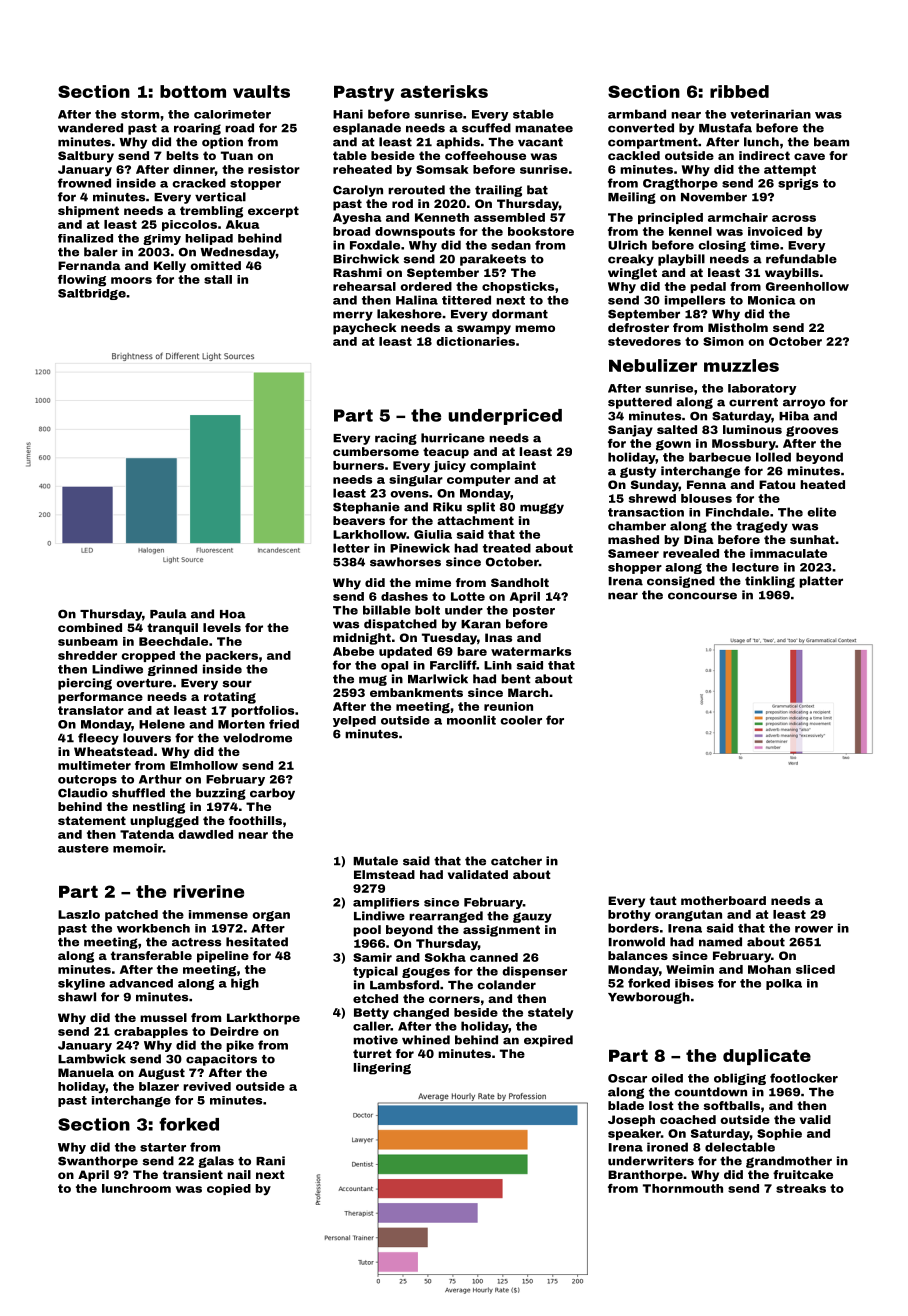 This image has width=908, height=1316. Describe the element at coordinates (365, 329) in the image. I see `paycheck` at that location.
